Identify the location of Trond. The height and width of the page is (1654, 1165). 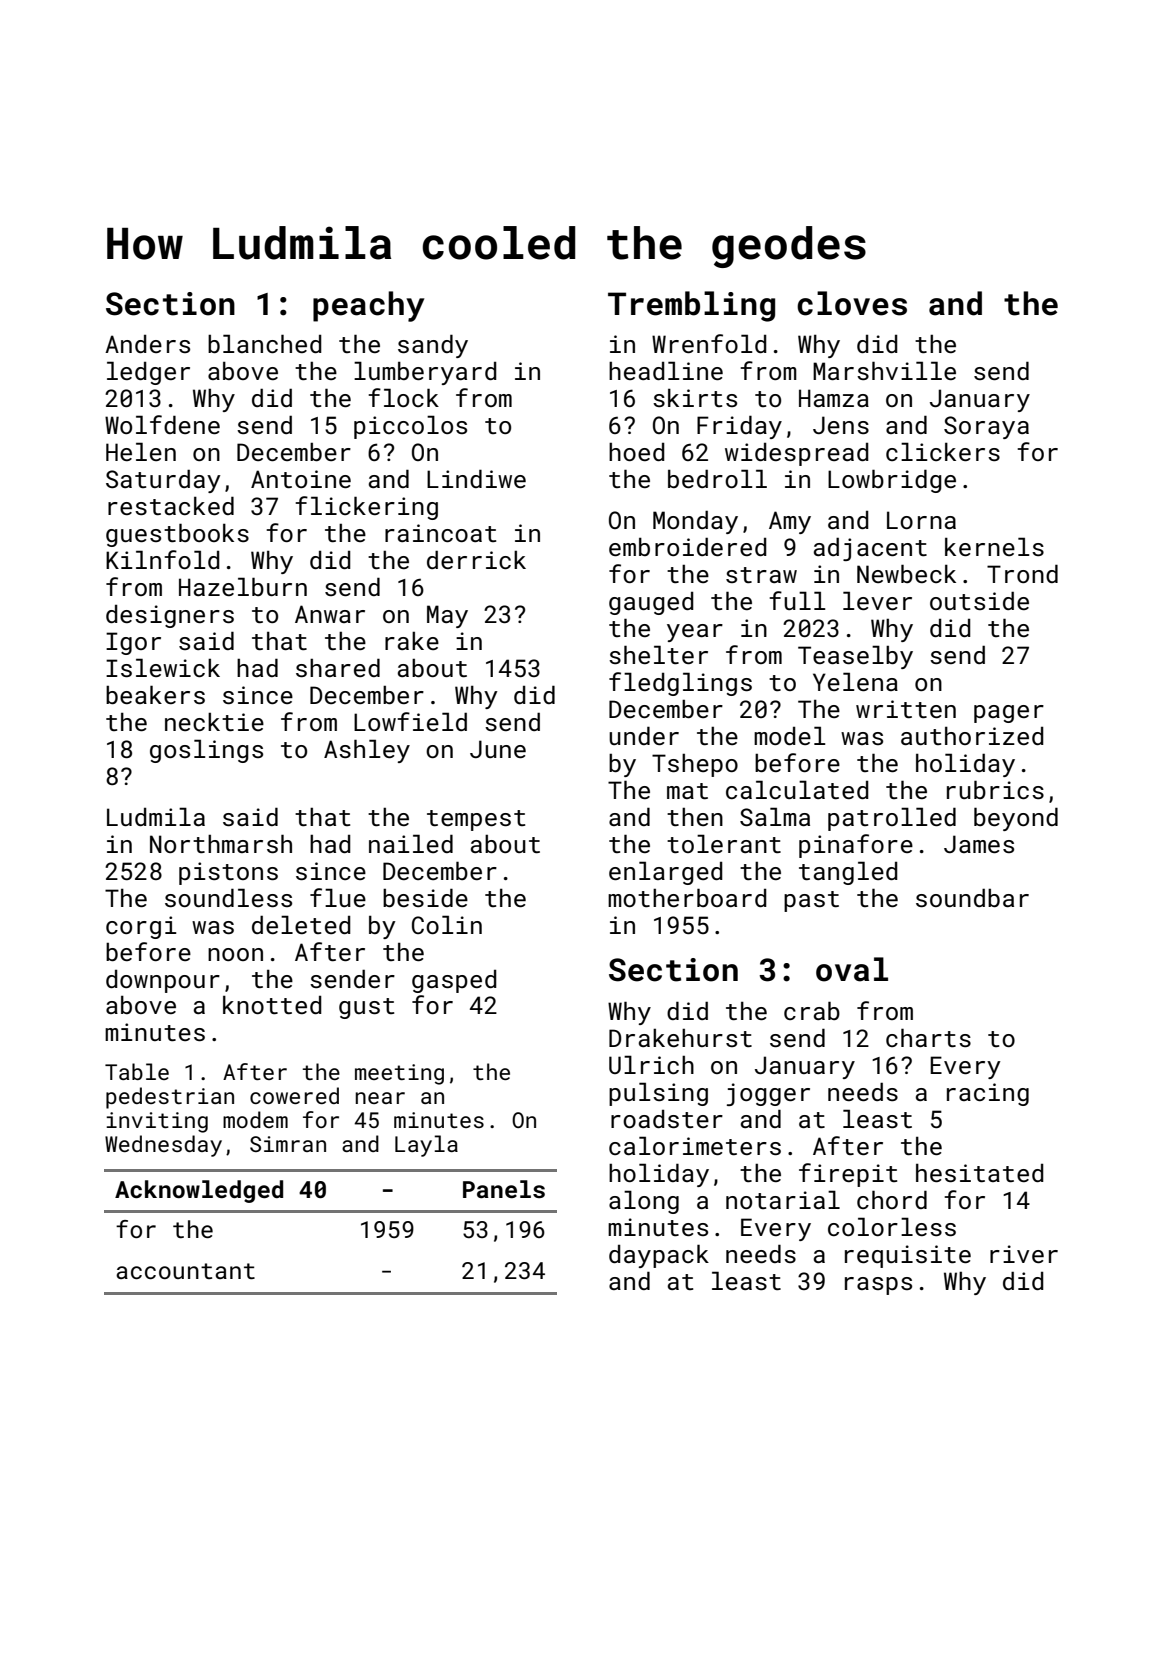
(1022, 573).
